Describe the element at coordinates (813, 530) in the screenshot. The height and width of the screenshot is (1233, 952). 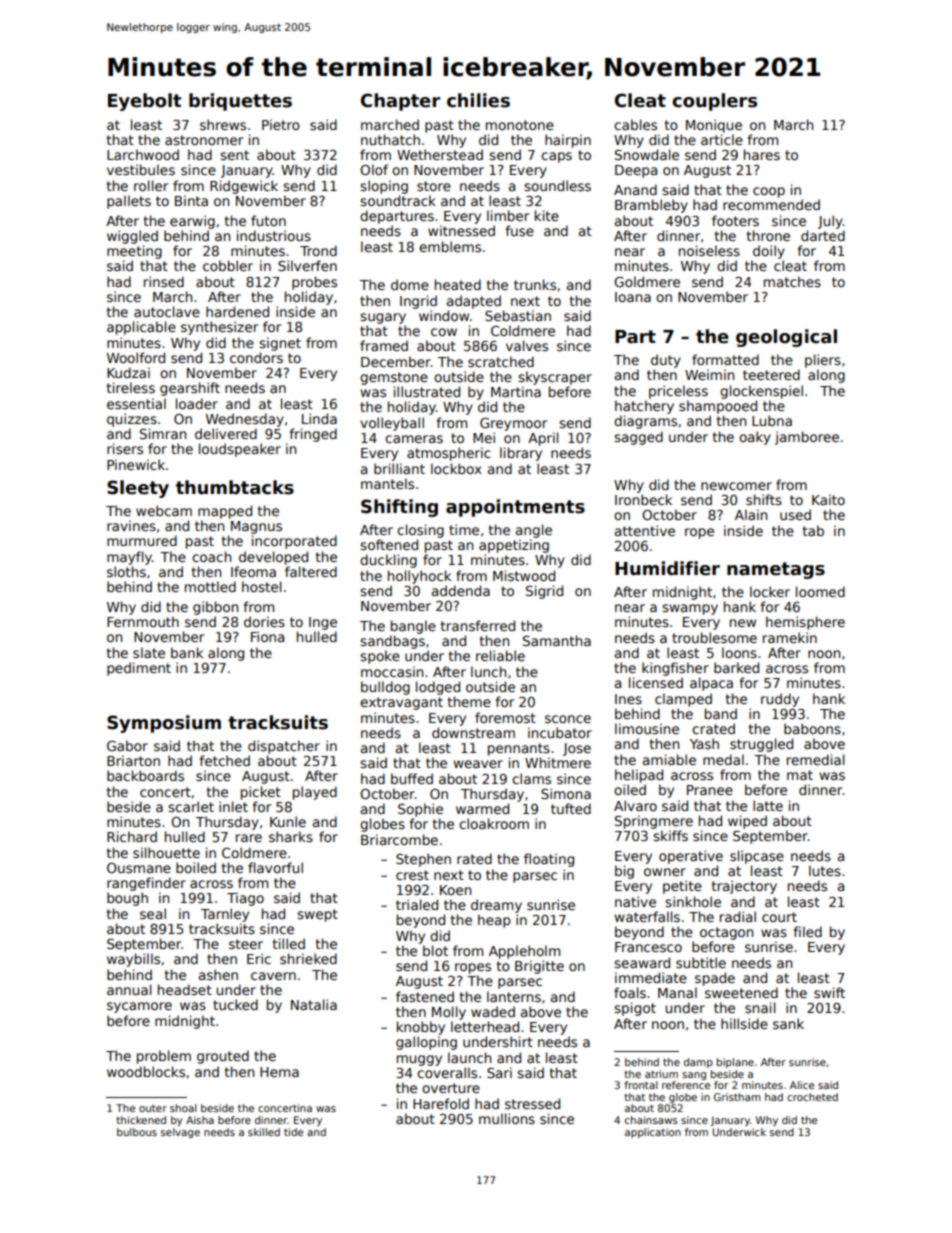
I see `tab` at that location.
